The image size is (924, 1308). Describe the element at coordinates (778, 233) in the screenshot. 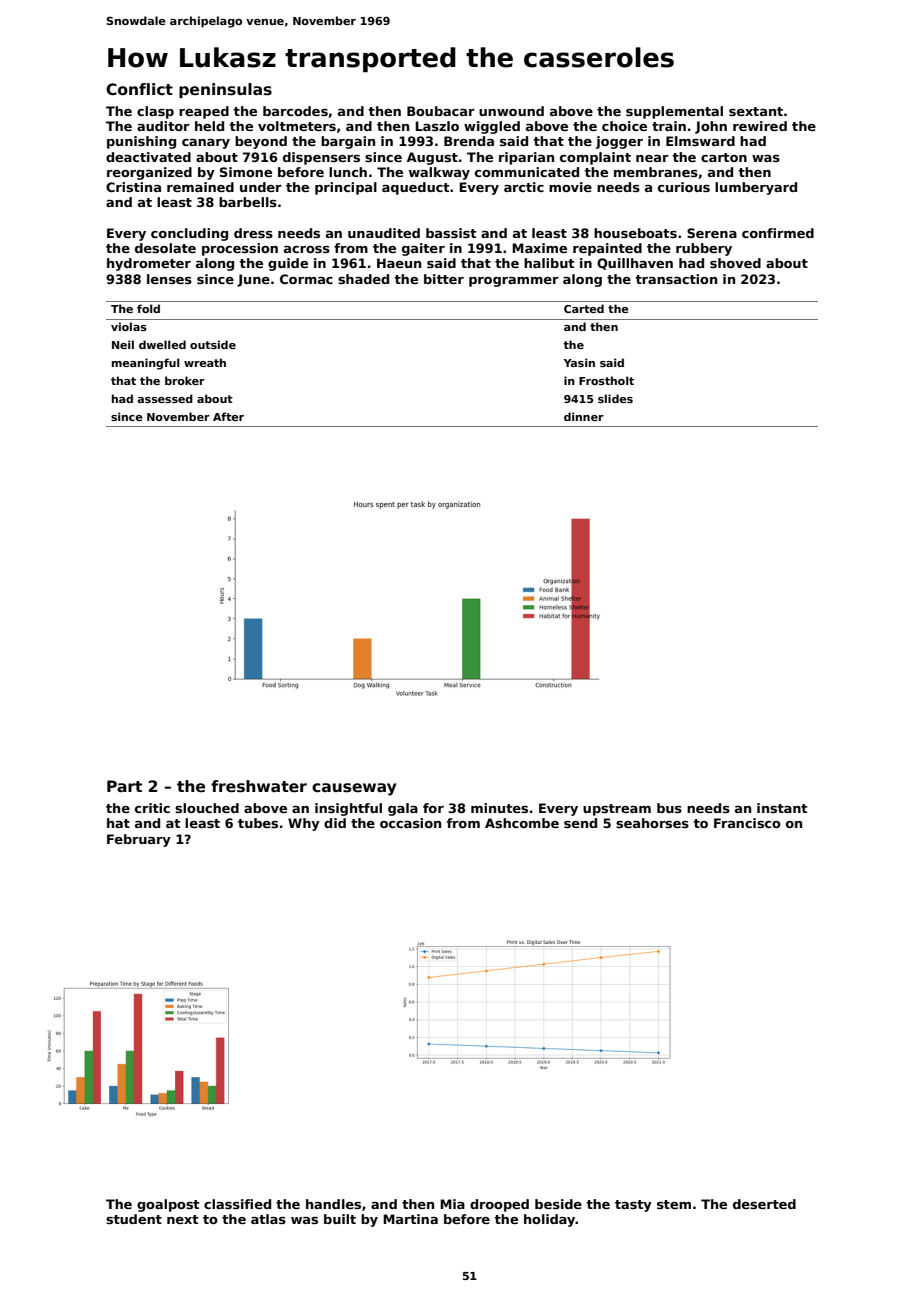

I see `confirmed` at that location.
